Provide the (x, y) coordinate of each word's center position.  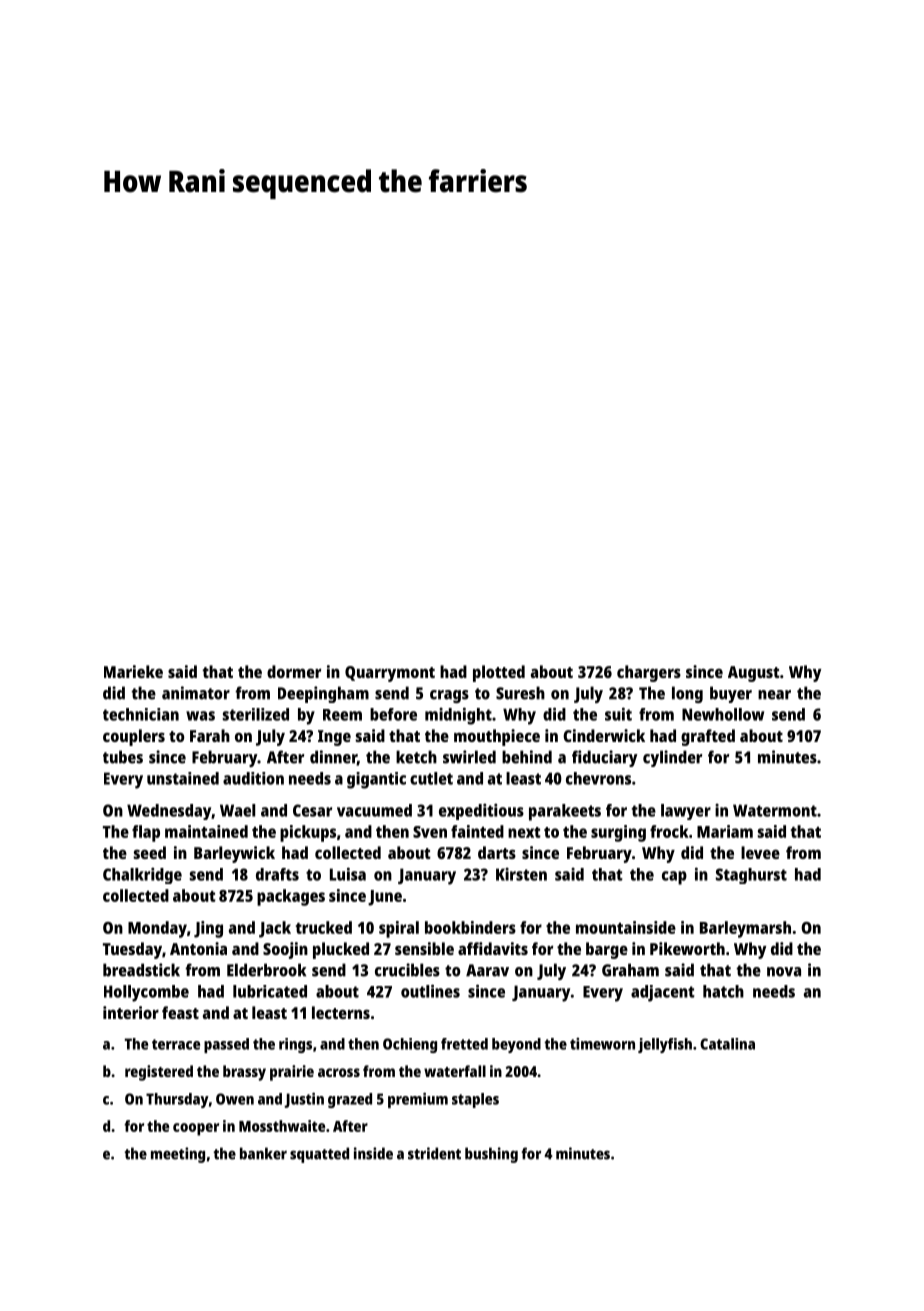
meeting (178, 1155)
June (385, 898)
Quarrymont (390, 674)
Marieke (133, 671)
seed (150, 852)
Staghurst (751, 876)
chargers (649, 673)
